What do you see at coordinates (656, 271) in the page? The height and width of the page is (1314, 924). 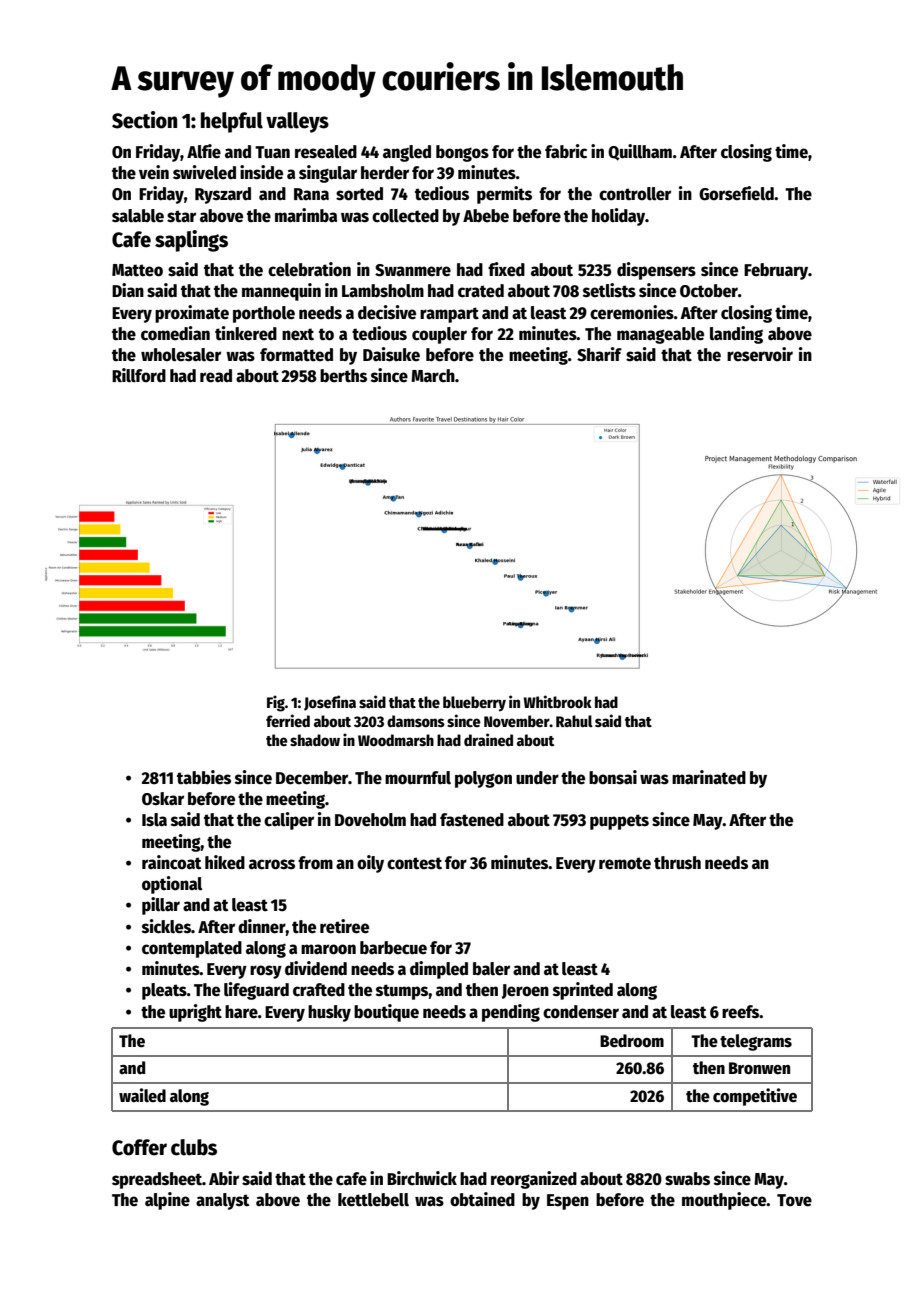 I see `dispensers` at bounding box center [656, 271].
